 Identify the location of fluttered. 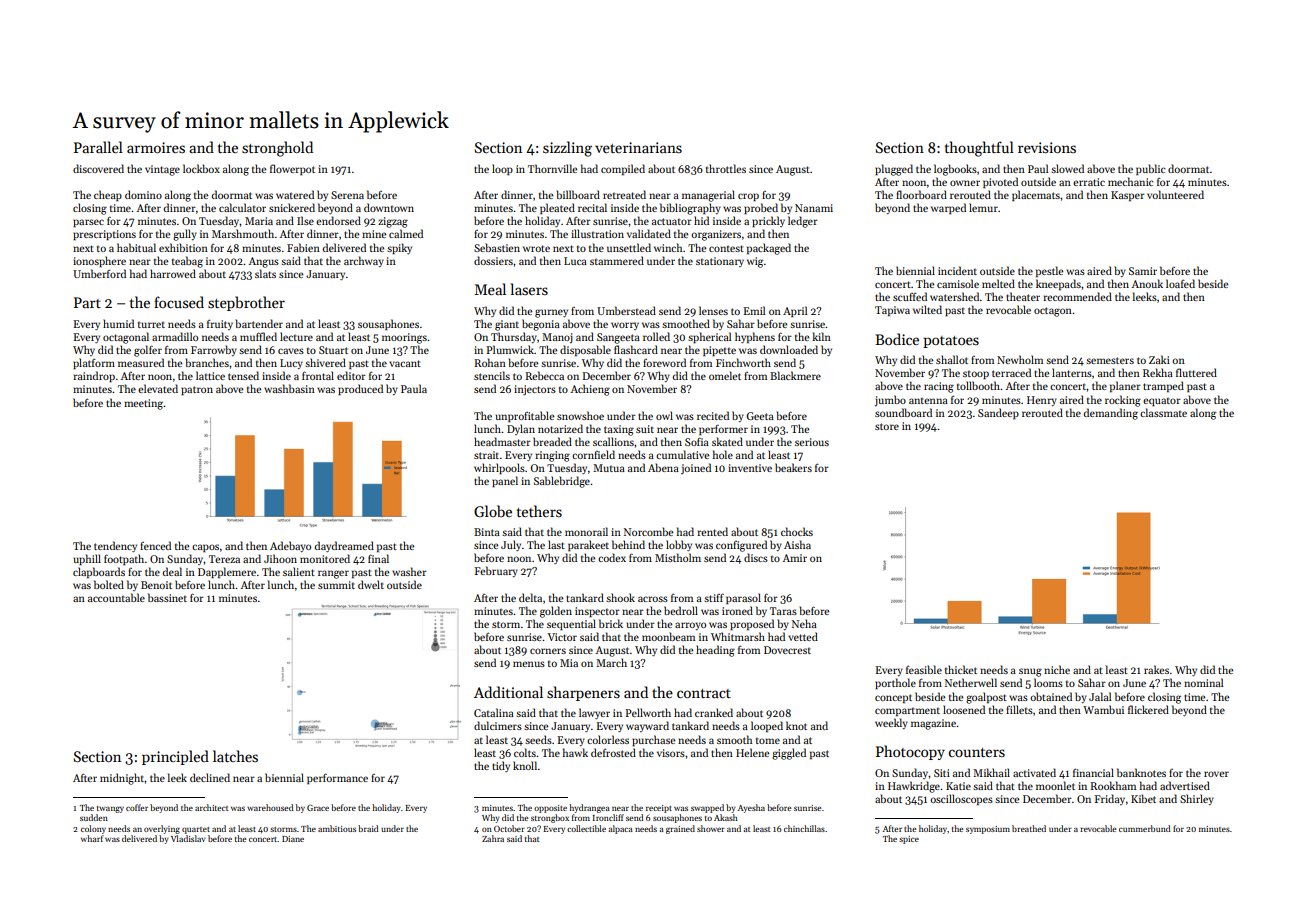
(1196, 372).
